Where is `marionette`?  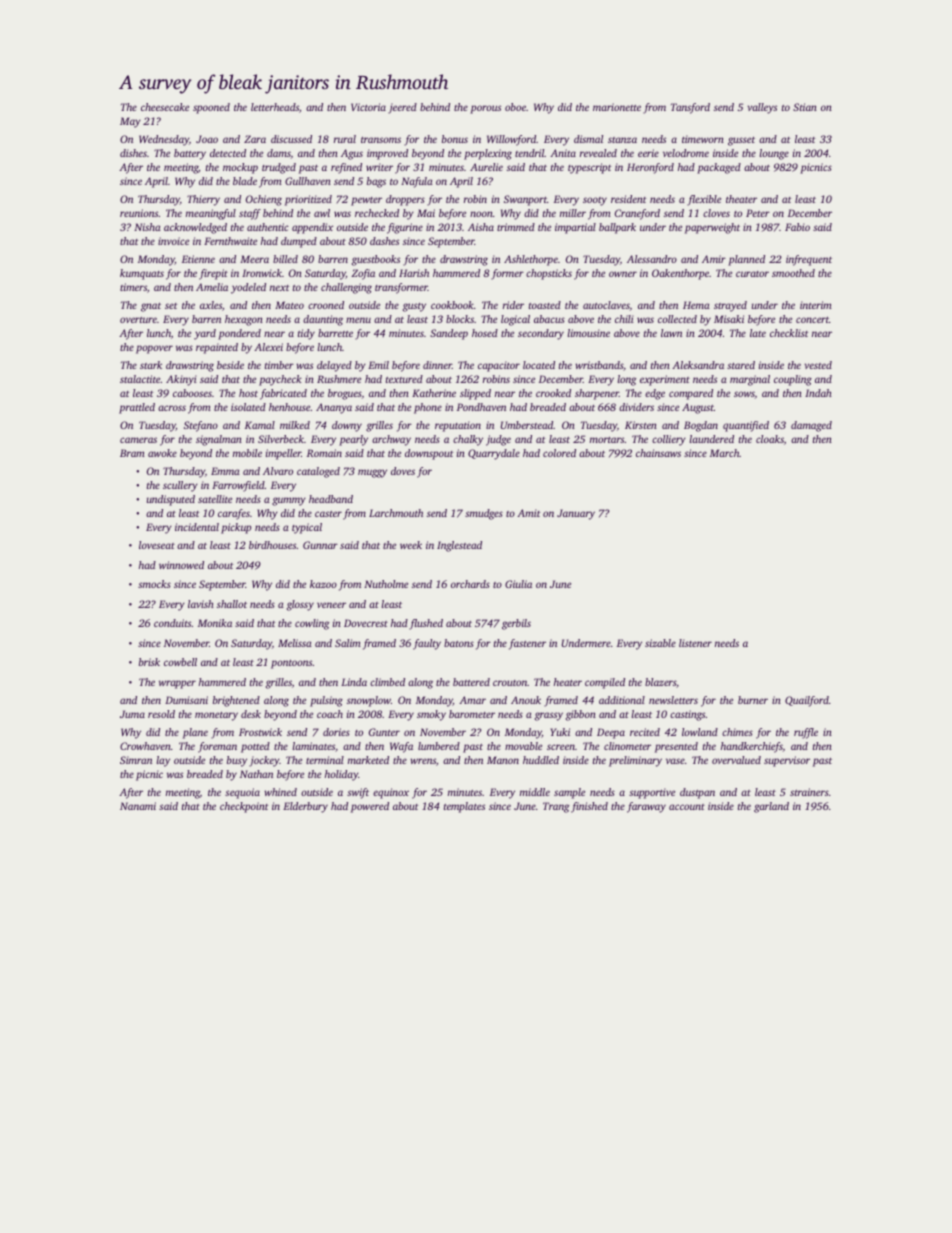
marionette is located at coordinates (617, 107).
